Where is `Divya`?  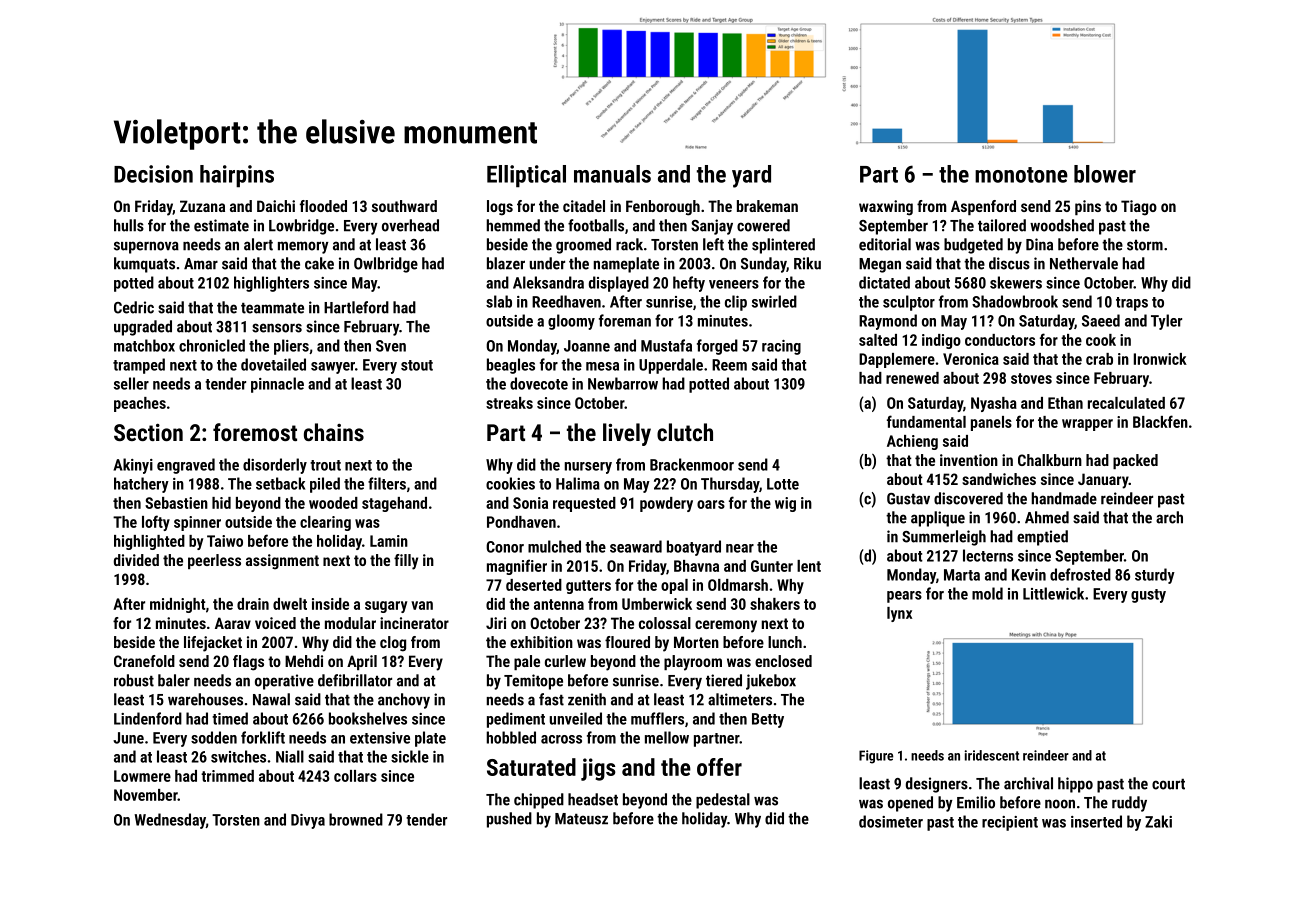
Divya is located at coordinates (308, 821).
